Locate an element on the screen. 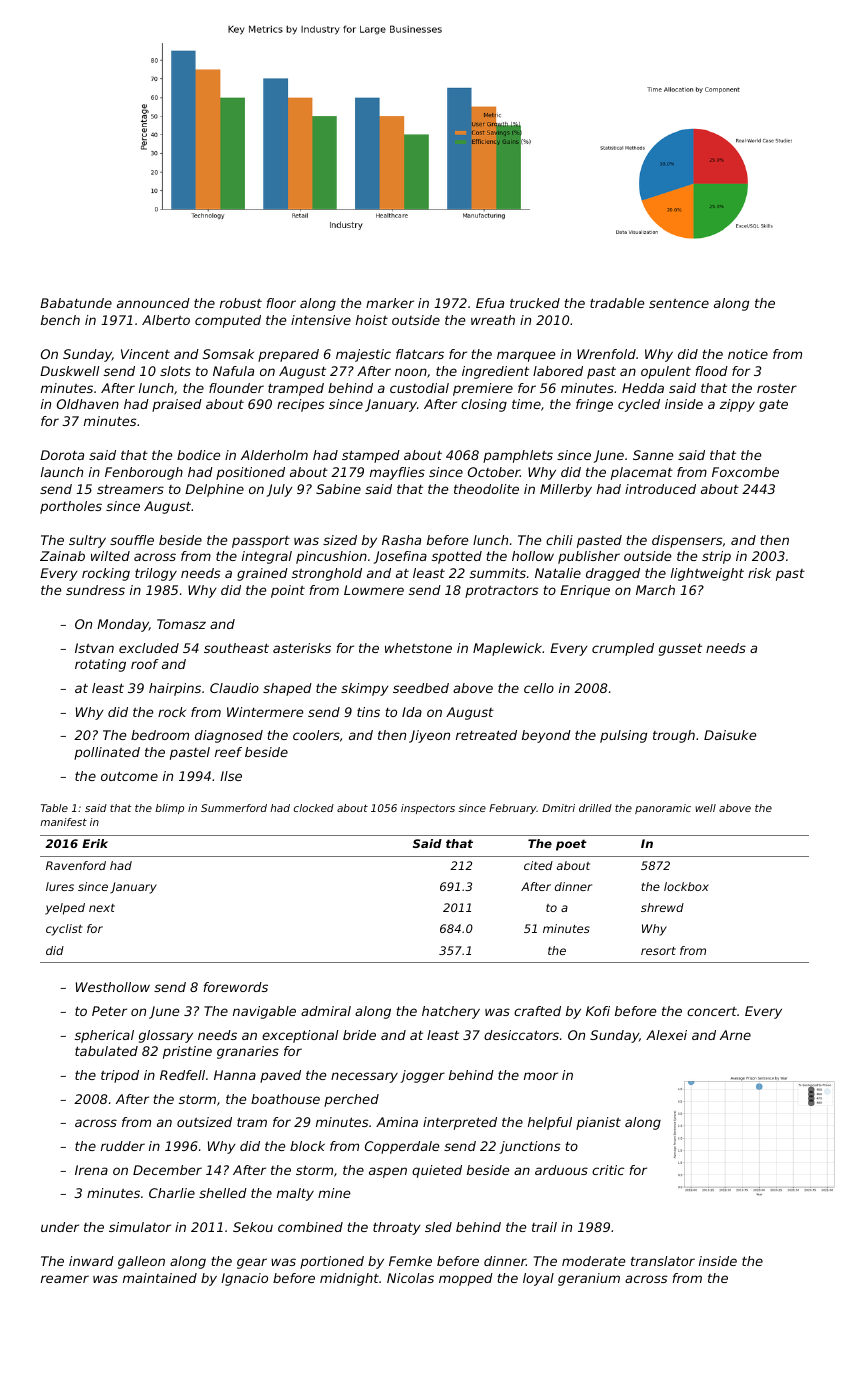  Charlie is located at coordinates (172, 1193).
